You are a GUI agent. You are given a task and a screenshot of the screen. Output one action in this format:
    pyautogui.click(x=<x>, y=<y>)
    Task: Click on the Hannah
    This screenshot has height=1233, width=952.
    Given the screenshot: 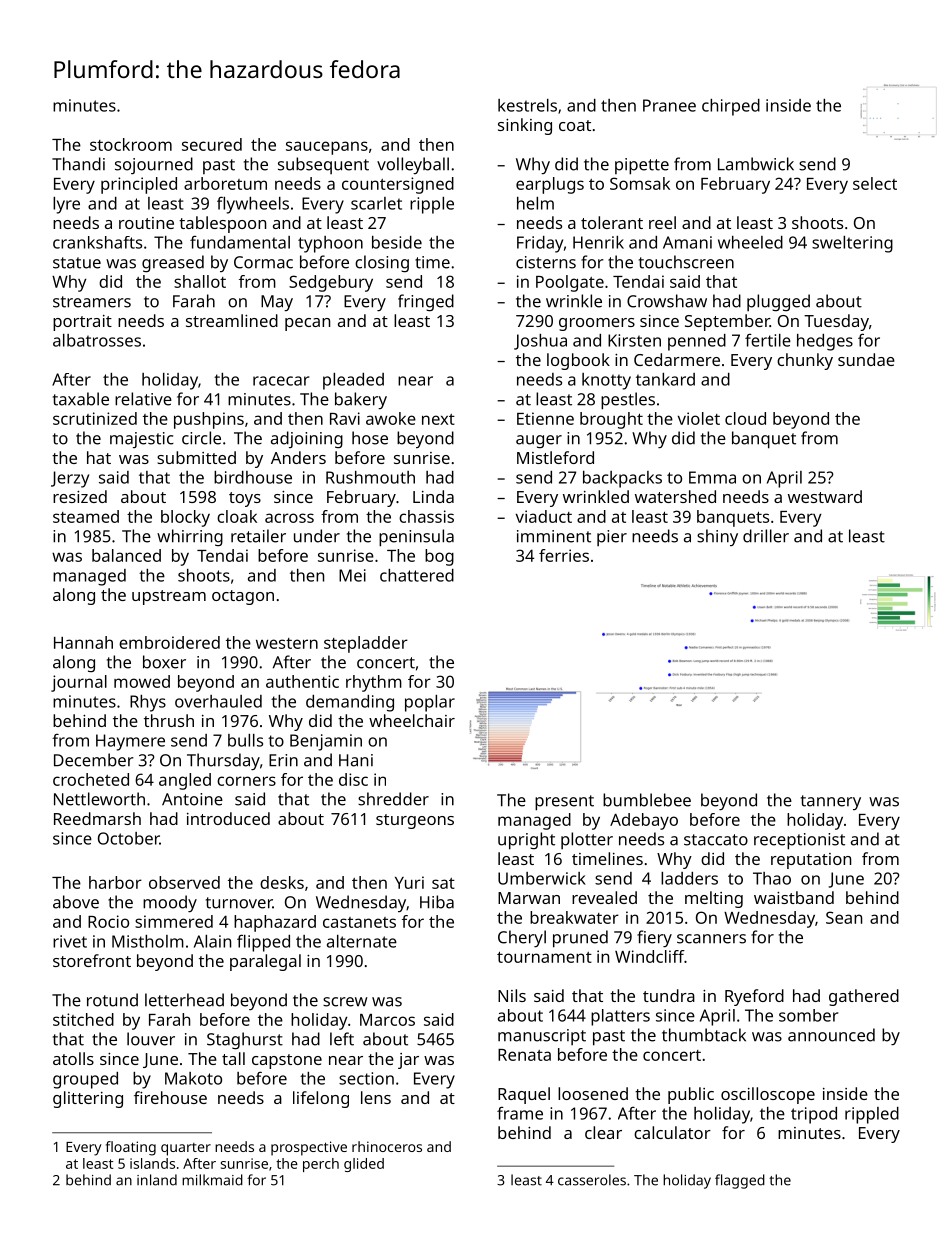 What is the action you would take?
    pyautogui.click(x=83, y=642)
